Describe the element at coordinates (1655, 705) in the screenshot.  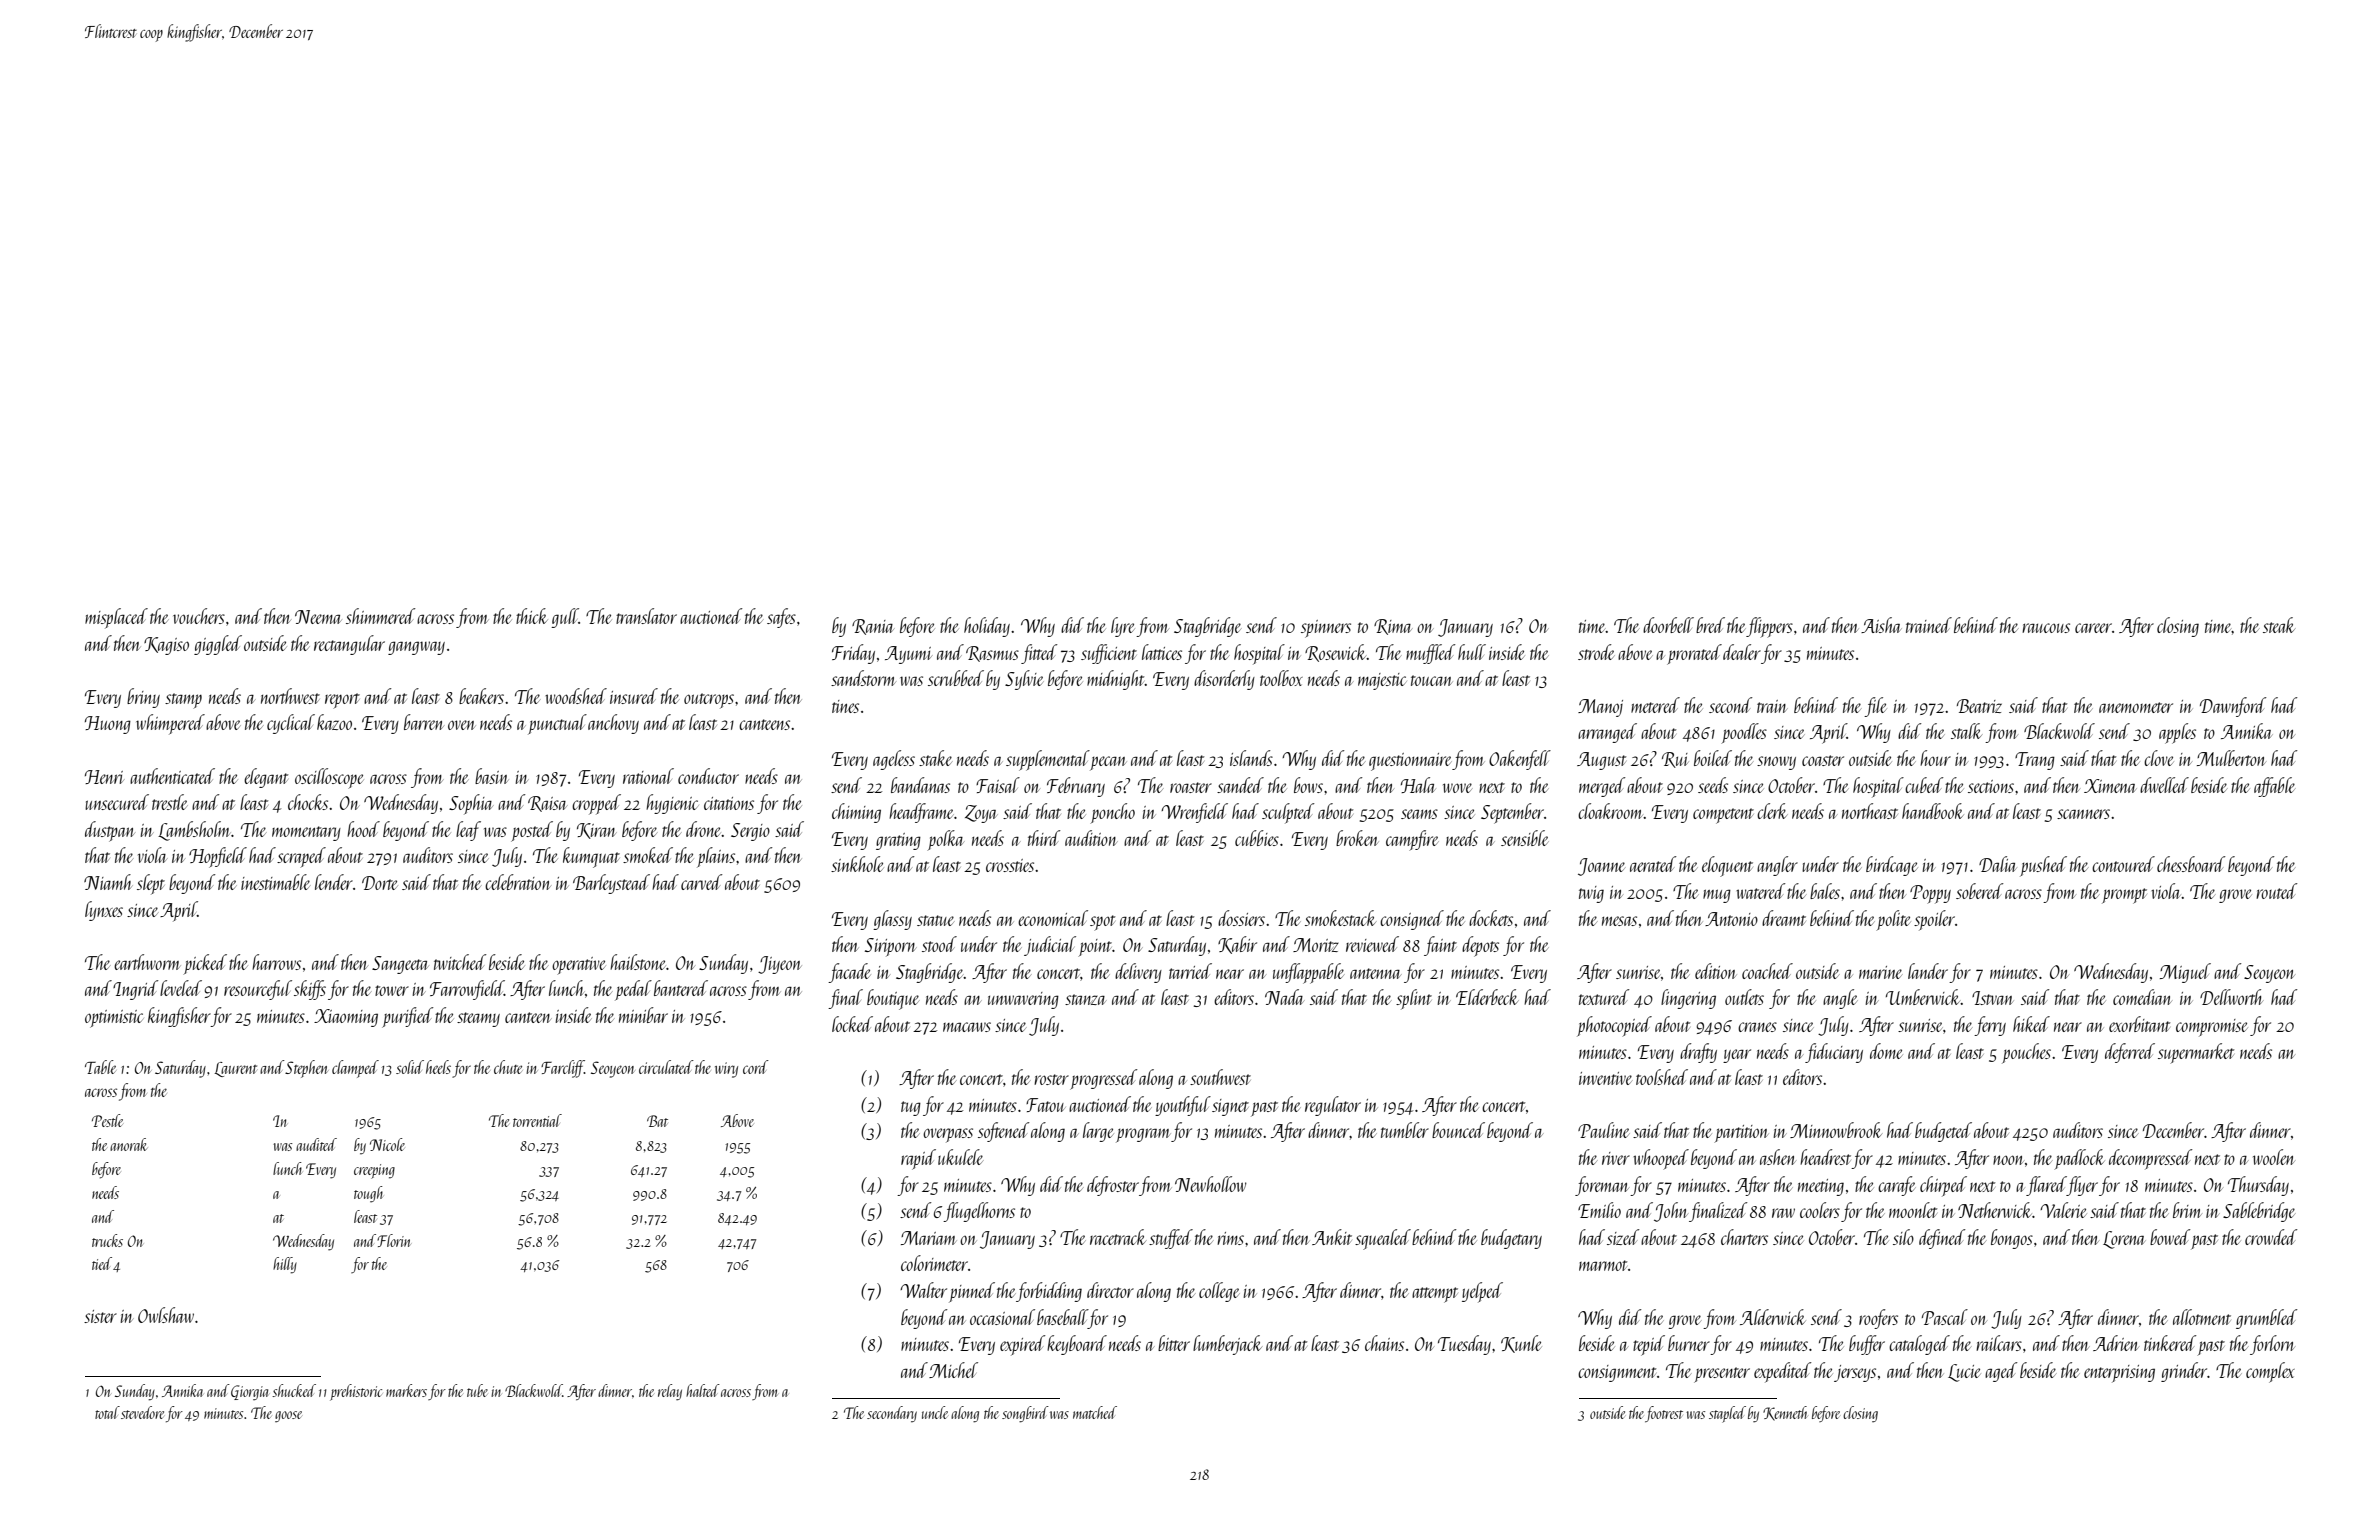
I see `metered` at that location.
